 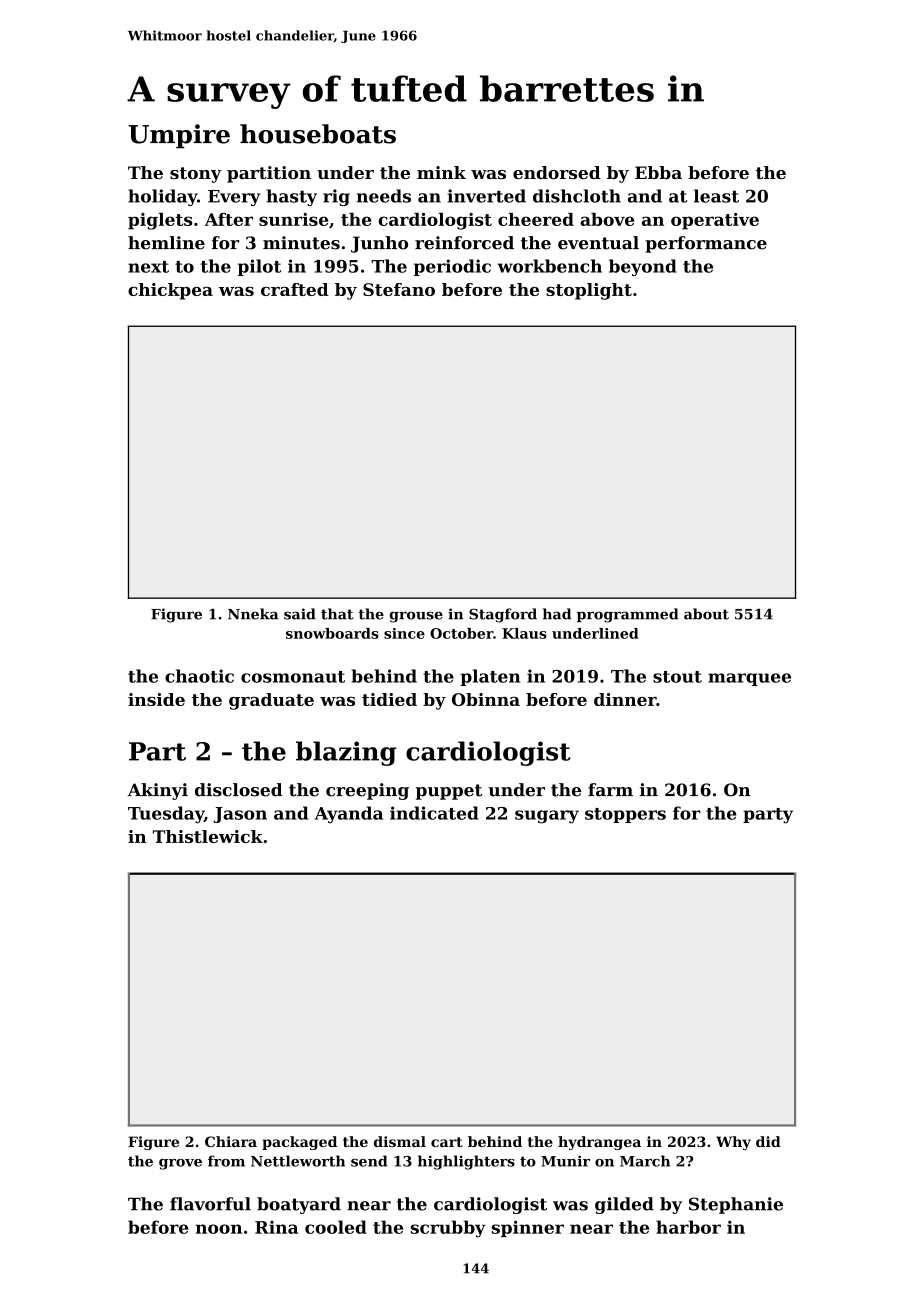 What do you see at coordinates (716, 196) in the image?
I see `least` at bounding box center [716, 196].
